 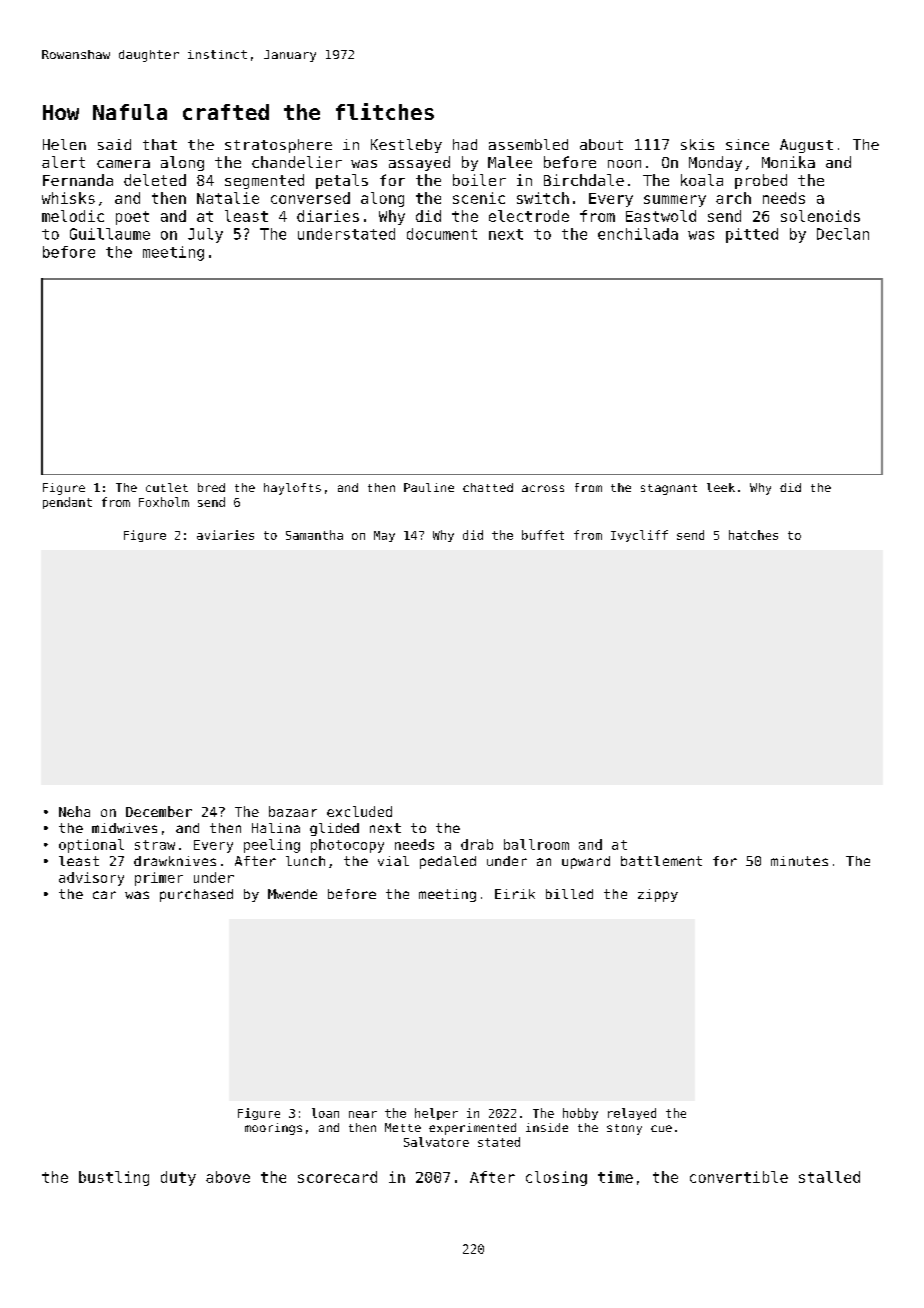 What do you see at coordinates (465, 144) in the screenshot?
I see `had` at bounding box center [465, 144].
